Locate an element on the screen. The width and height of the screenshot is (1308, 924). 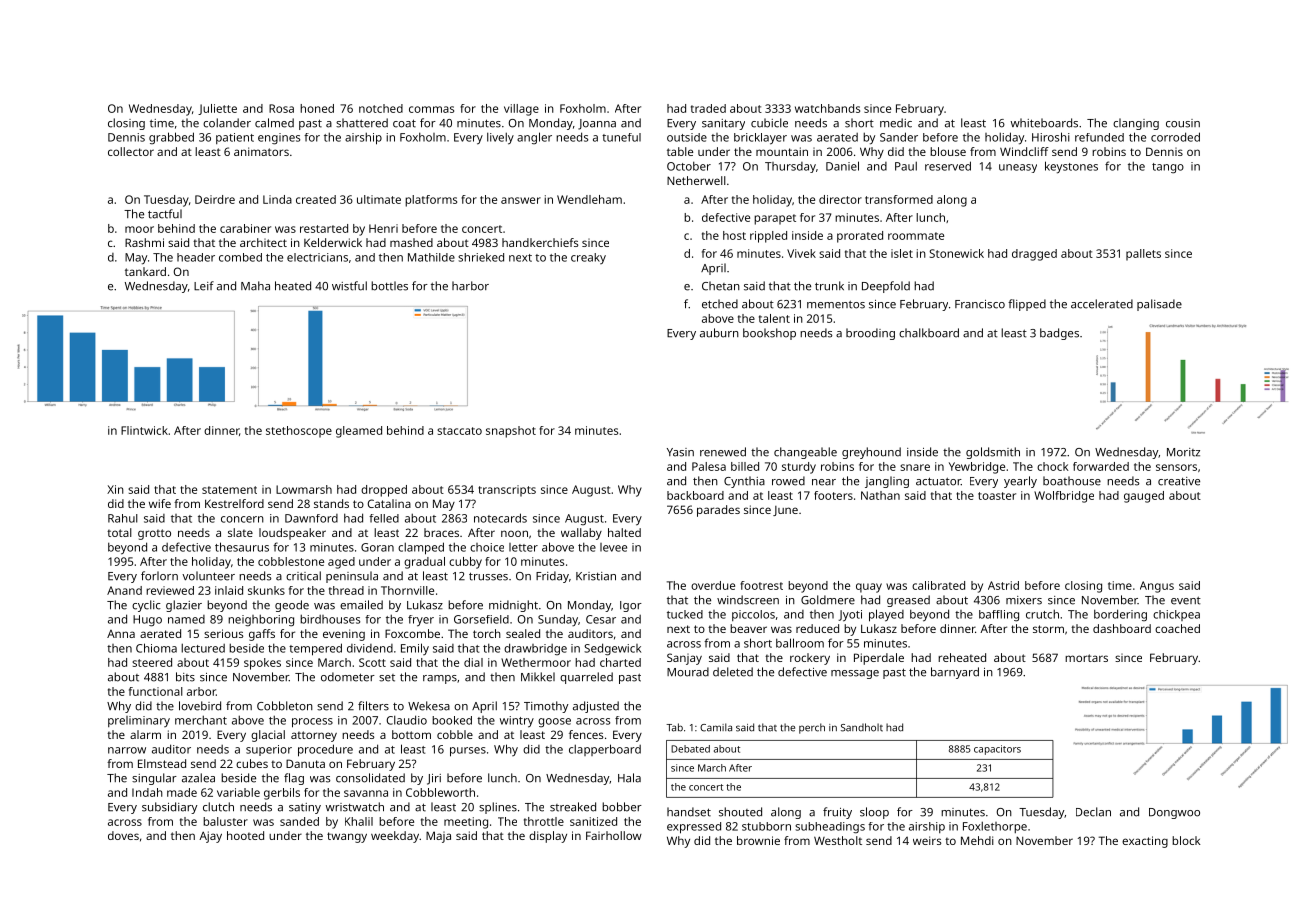
traded is located at coordinates (708, 108).
